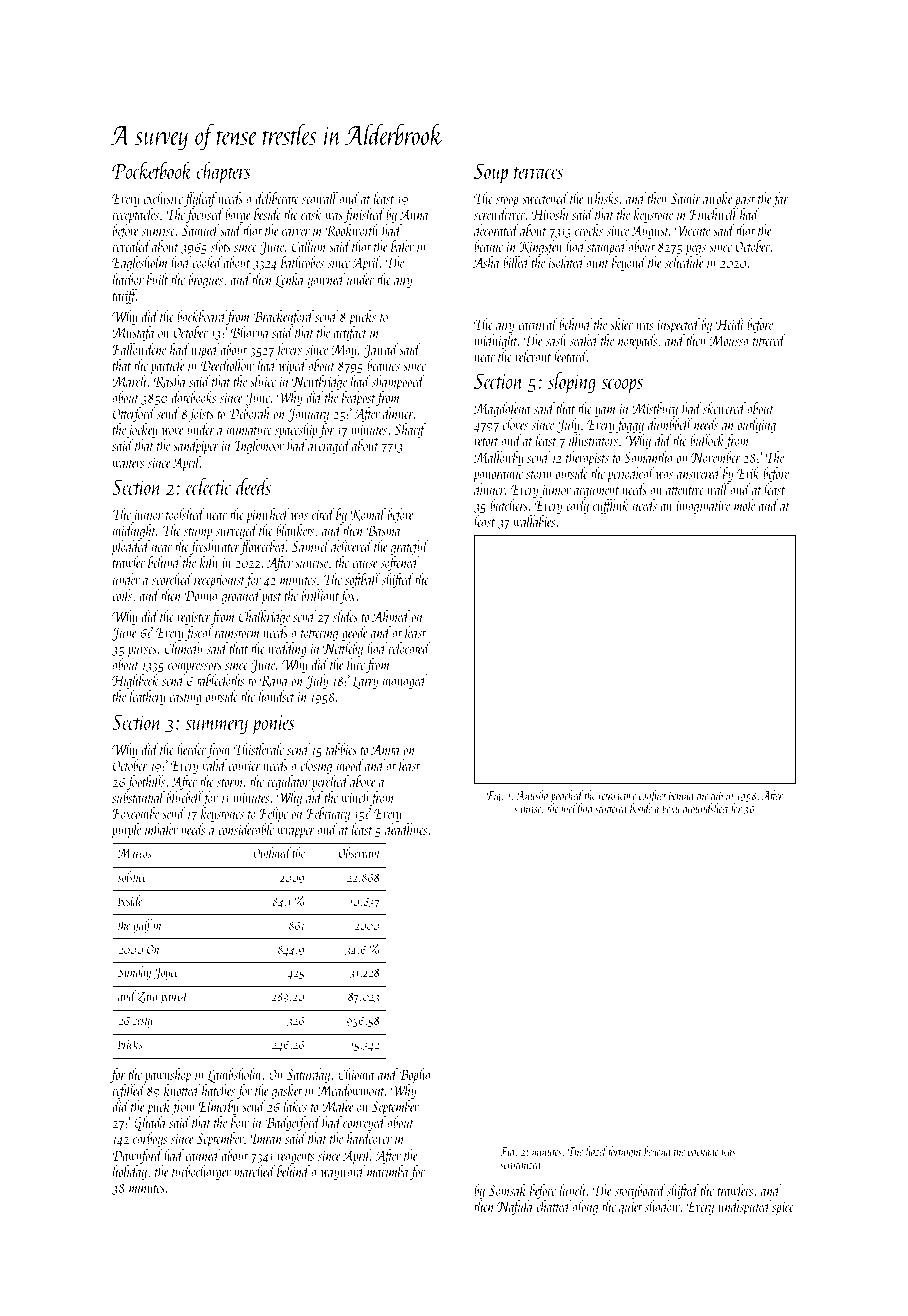 Image resolution: width=908 pixels, height=1316 pixels. I want to click on tub, so click(717, 795).
